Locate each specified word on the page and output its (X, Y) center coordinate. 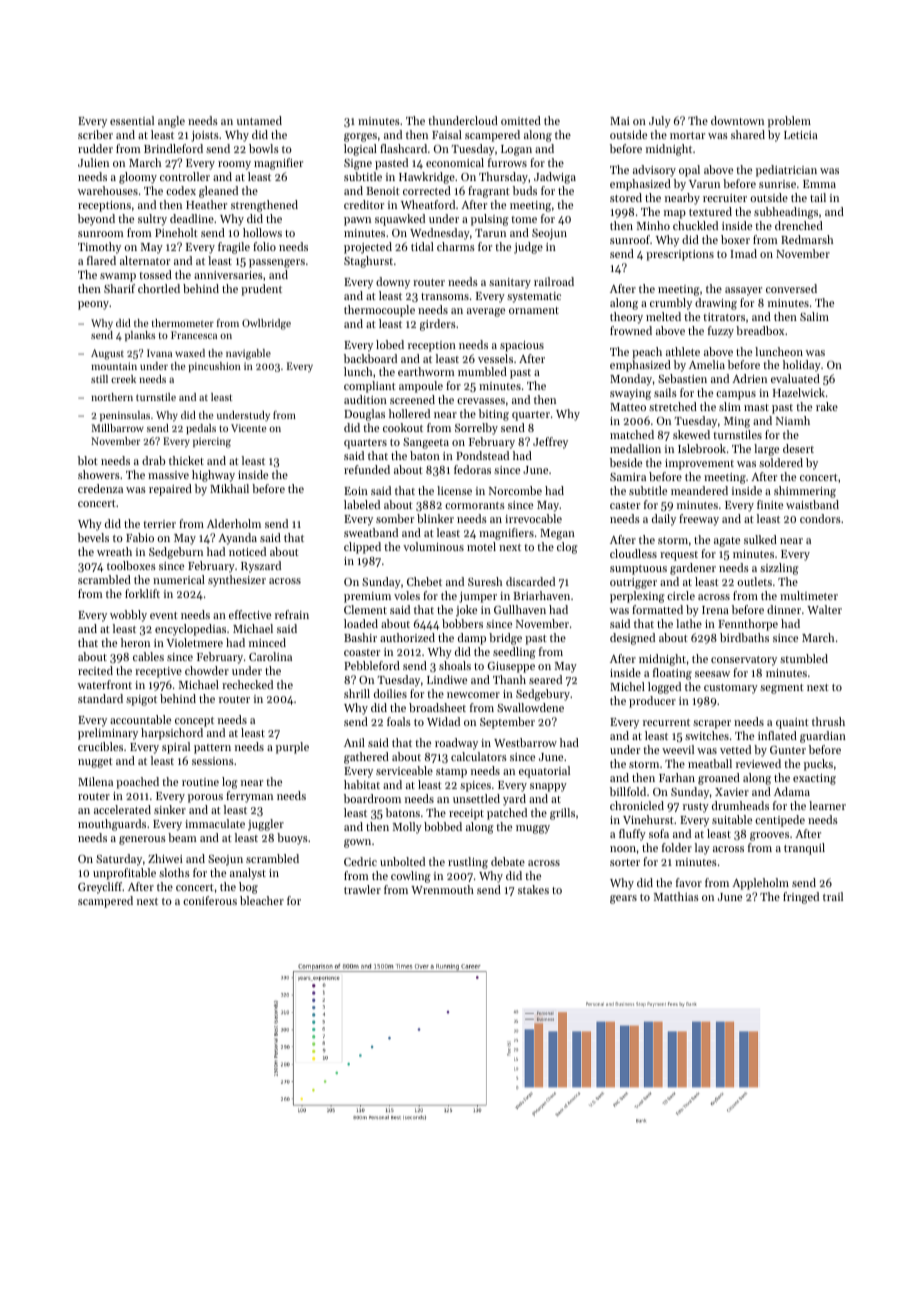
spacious (522, 346)
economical (455, 162)
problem (789, 122)
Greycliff (100, 888)
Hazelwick (799, 392)
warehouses (108, 190)
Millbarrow (118, 428)
